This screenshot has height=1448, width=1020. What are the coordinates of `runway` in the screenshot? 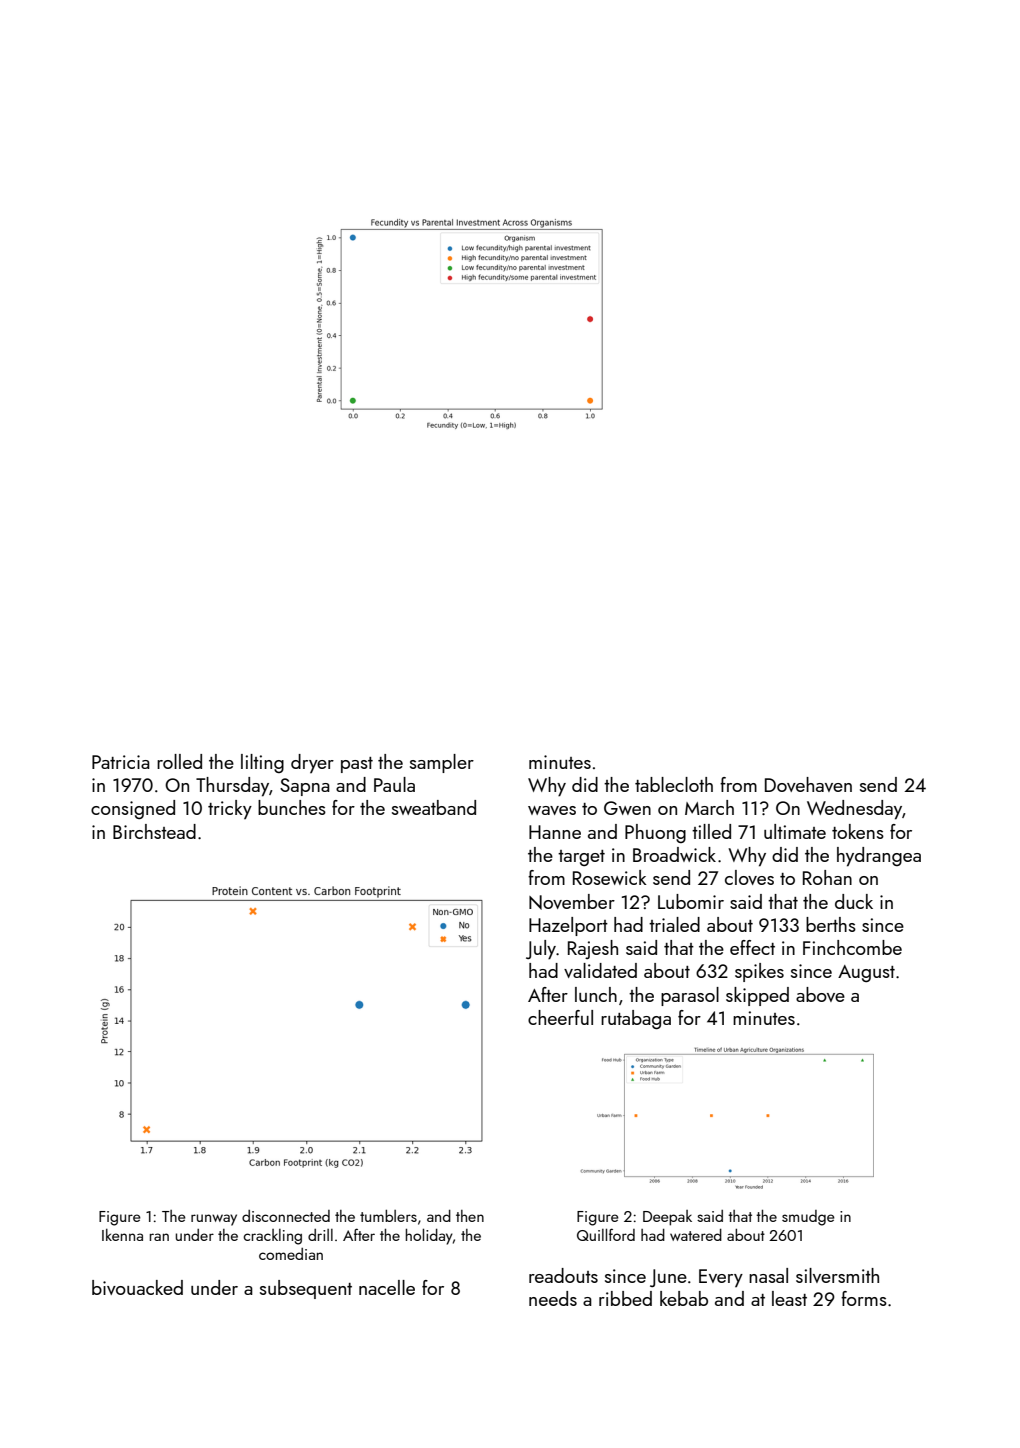 It's located at (214, 1220).
